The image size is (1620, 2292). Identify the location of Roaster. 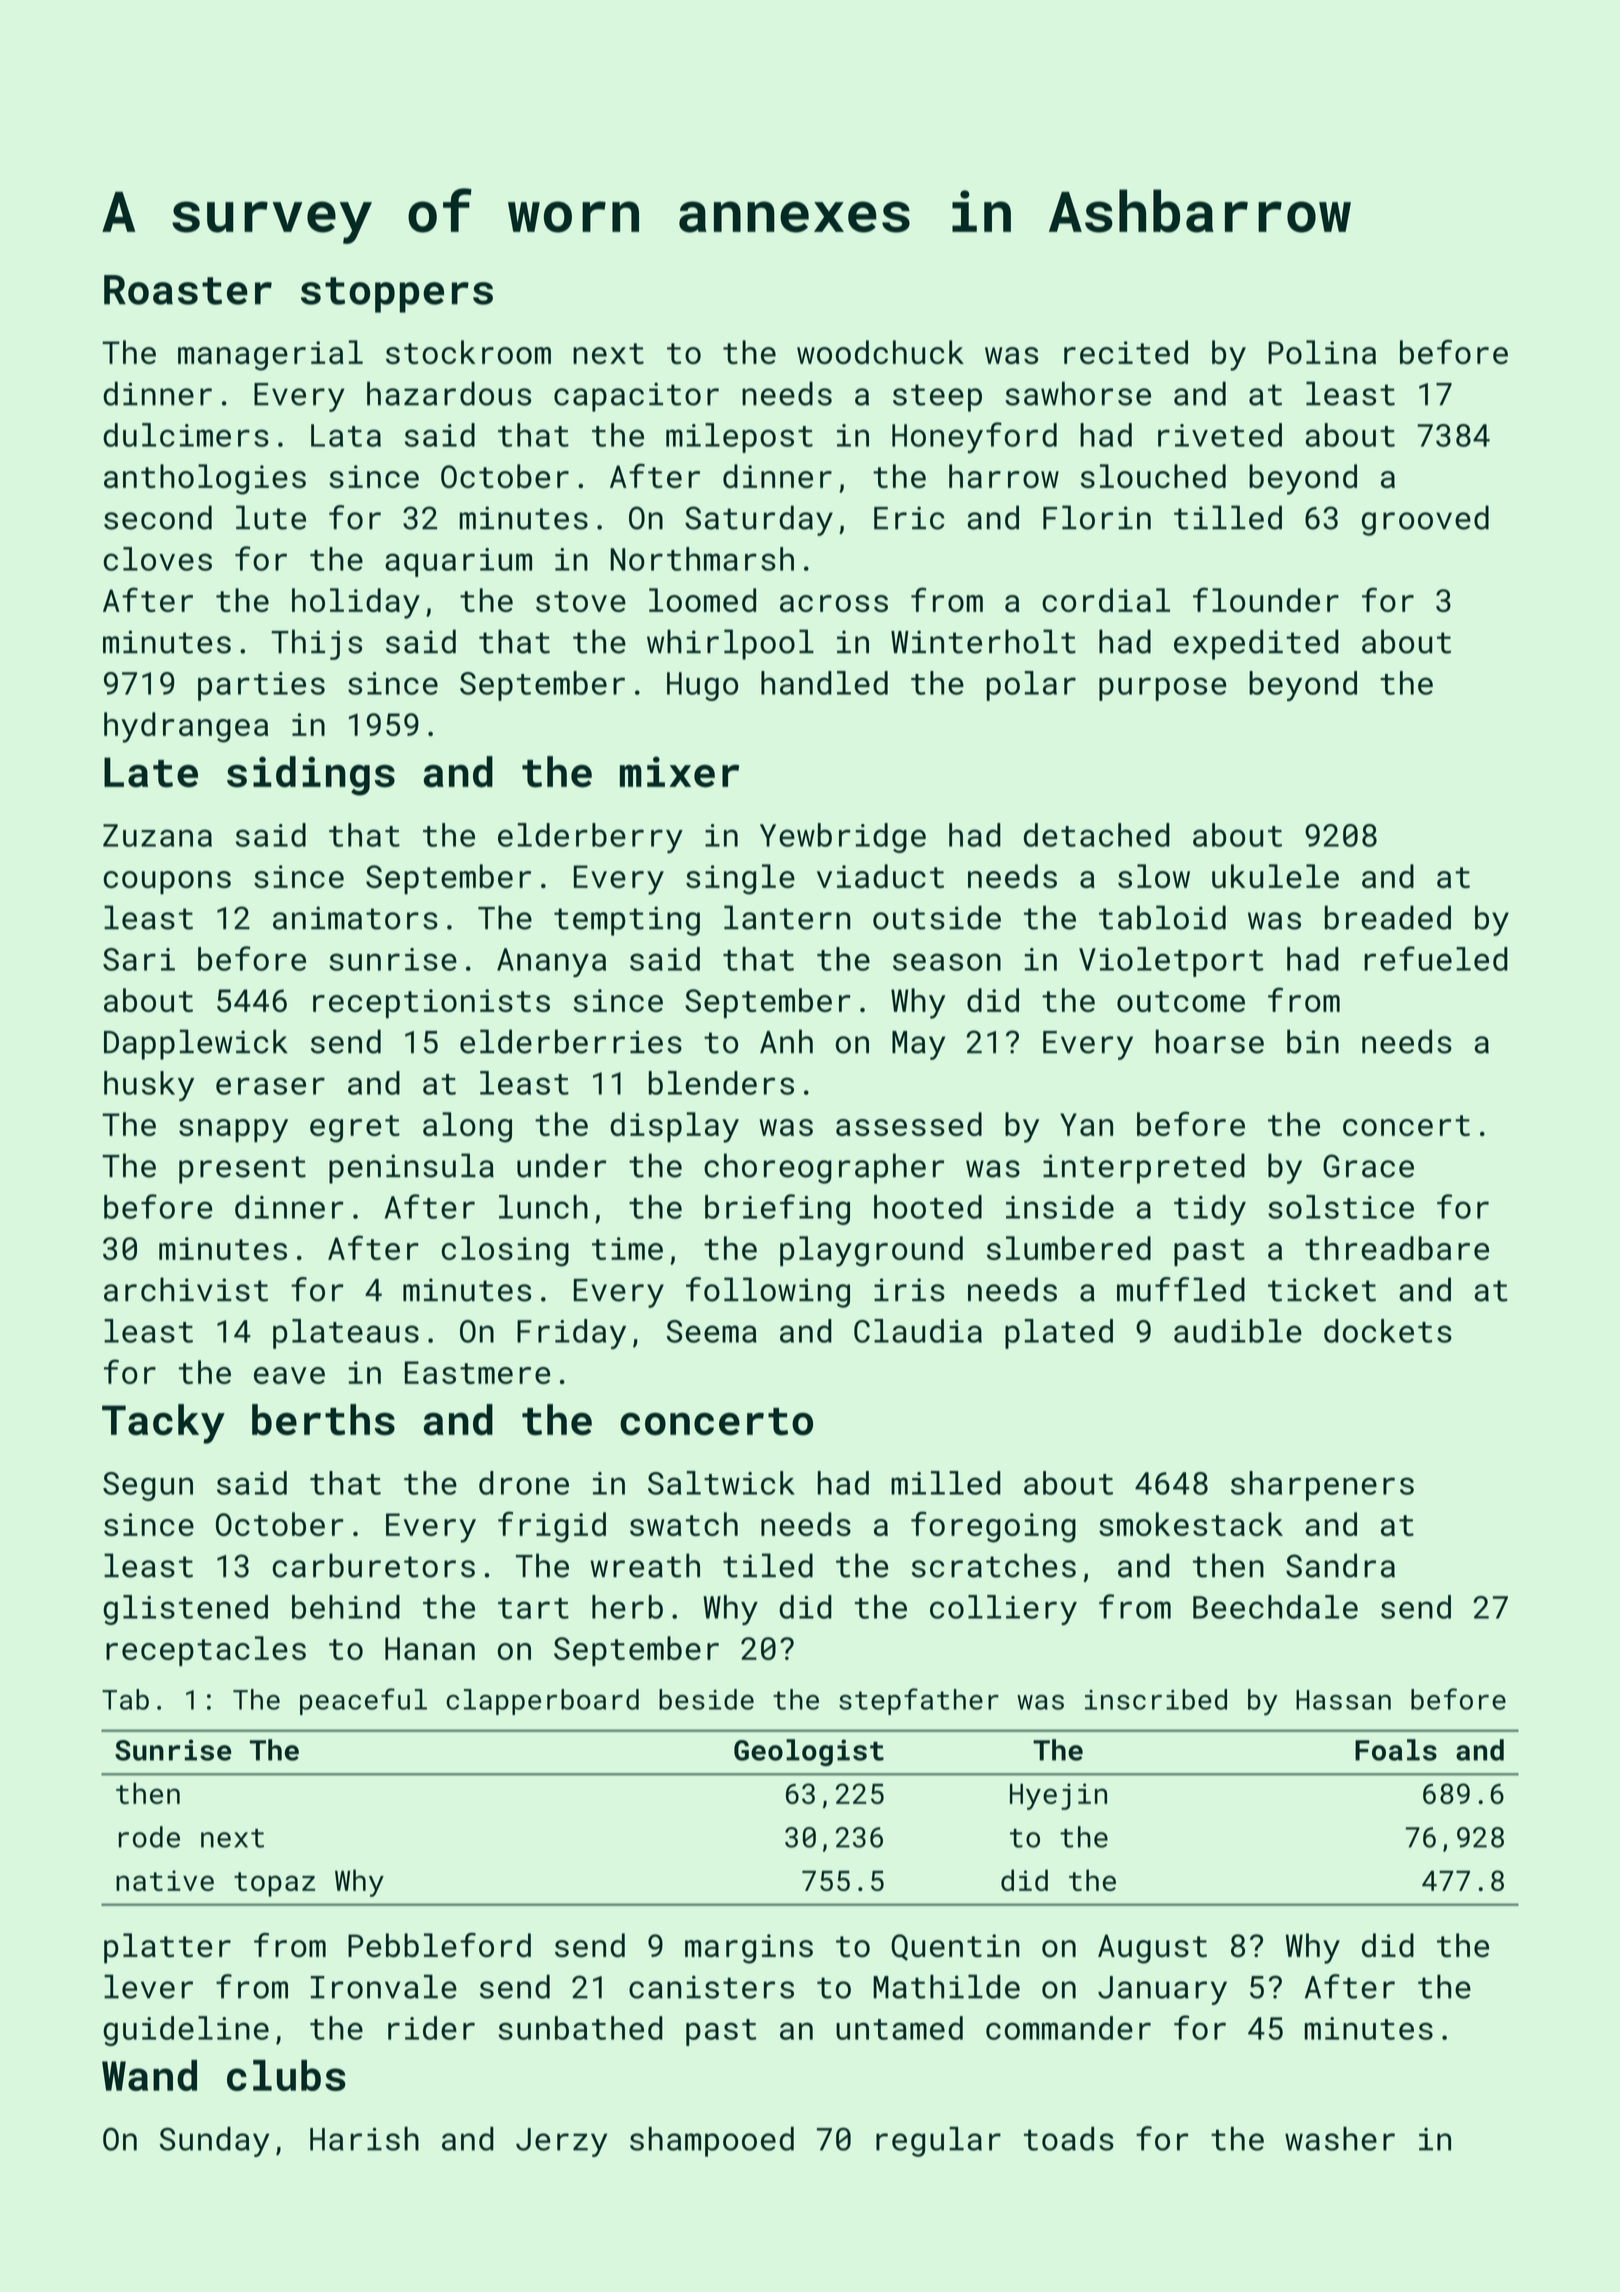
(188, 290).
